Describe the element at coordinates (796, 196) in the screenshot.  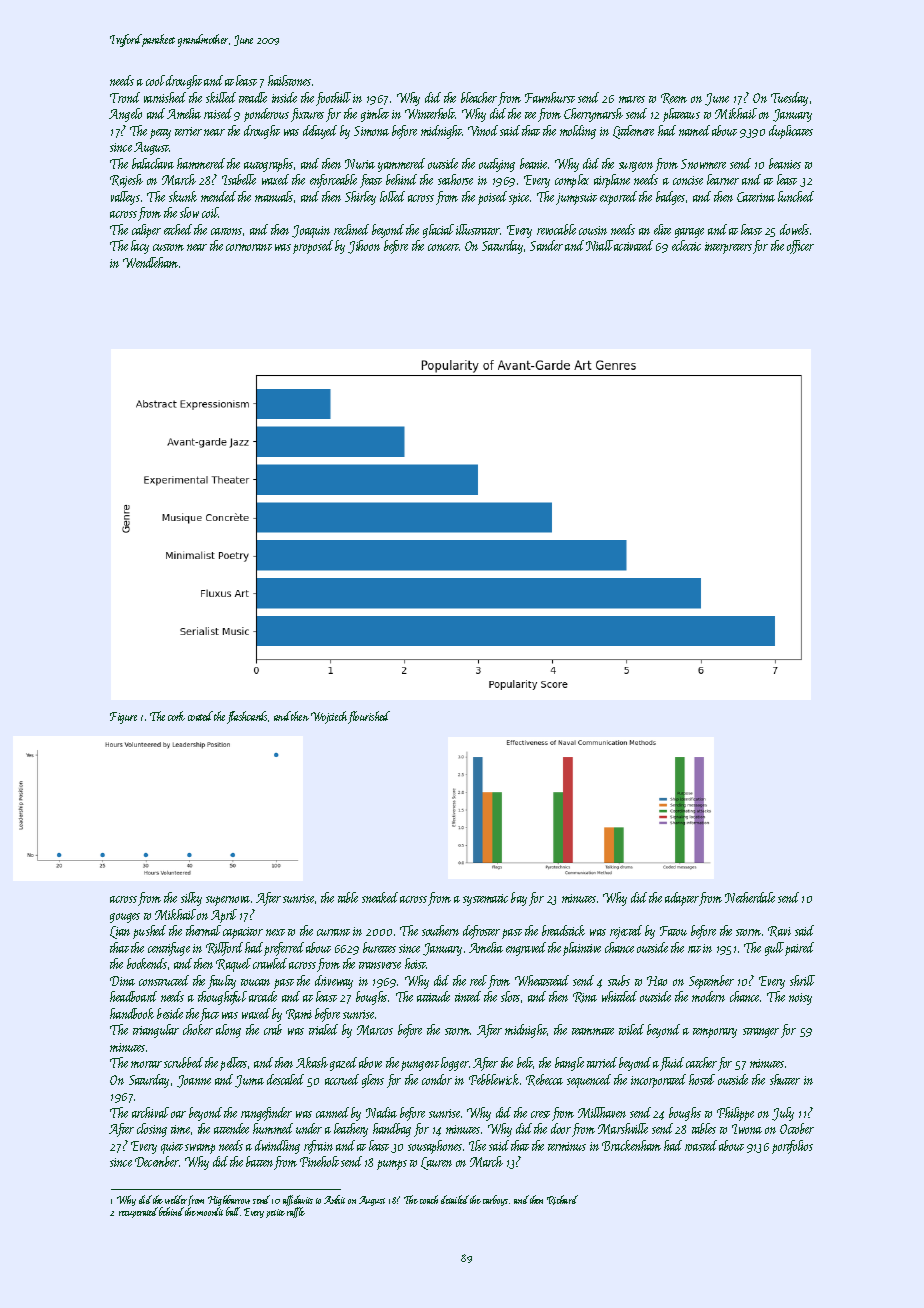
I see `lunched` at that location.
